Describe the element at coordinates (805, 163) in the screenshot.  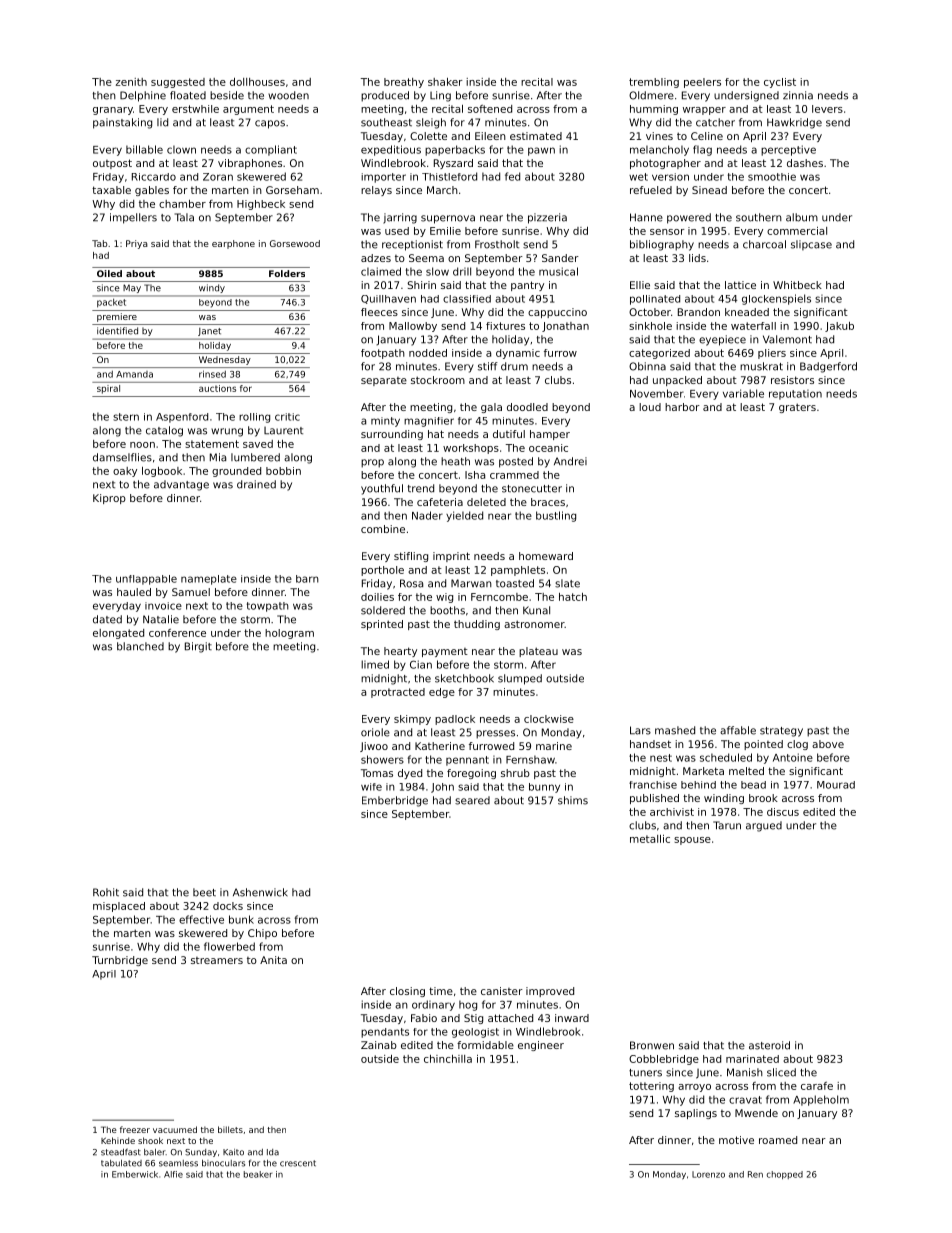
I see `dashes` at that location.
